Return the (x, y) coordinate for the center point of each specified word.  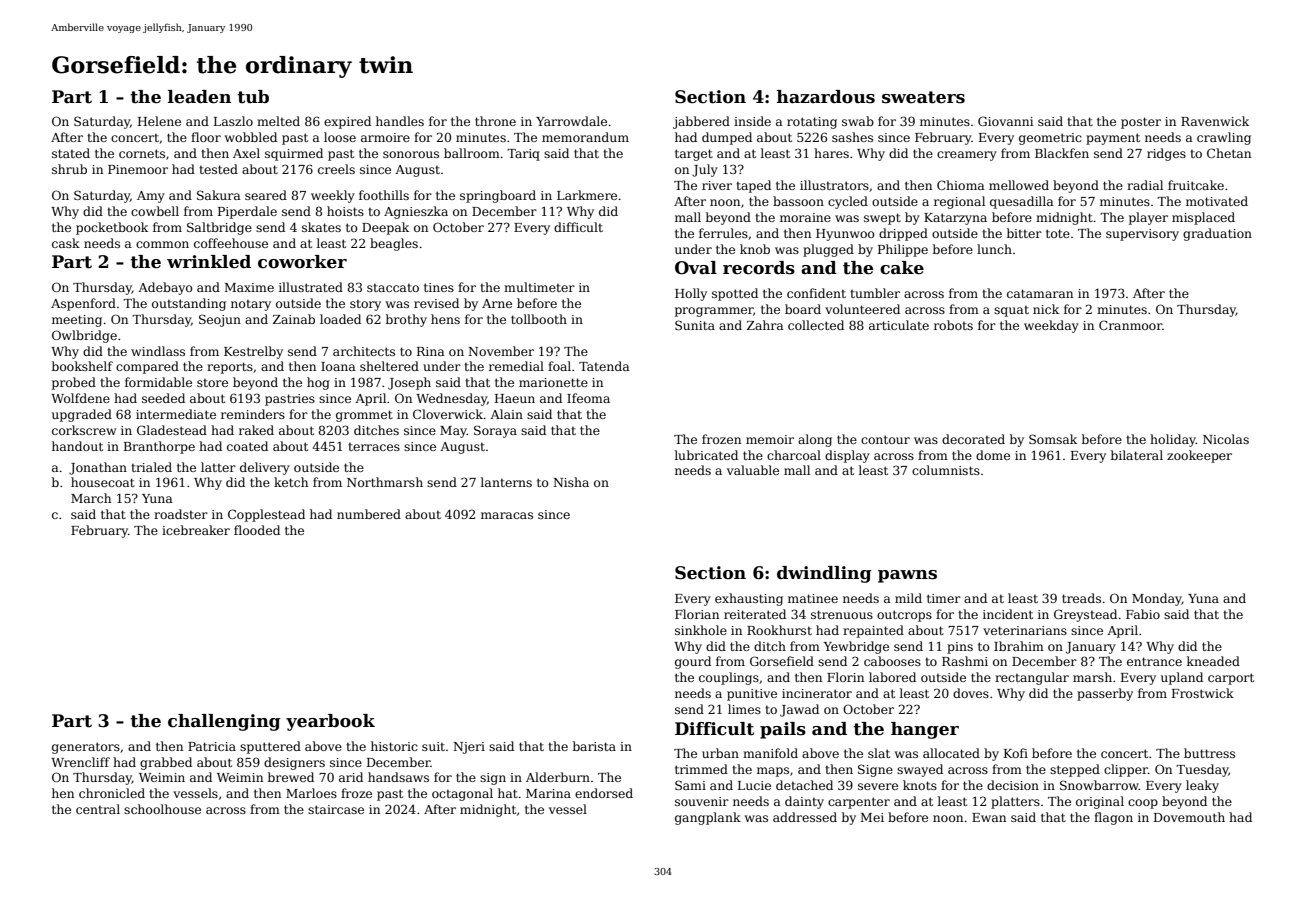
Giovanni (1005, 121)
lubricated (706, 455)
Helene (159, 121)
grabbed (166, 763)
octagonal (462, 794)
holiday (1173, 440)
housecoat (103, 482)
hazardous (826, 97)
